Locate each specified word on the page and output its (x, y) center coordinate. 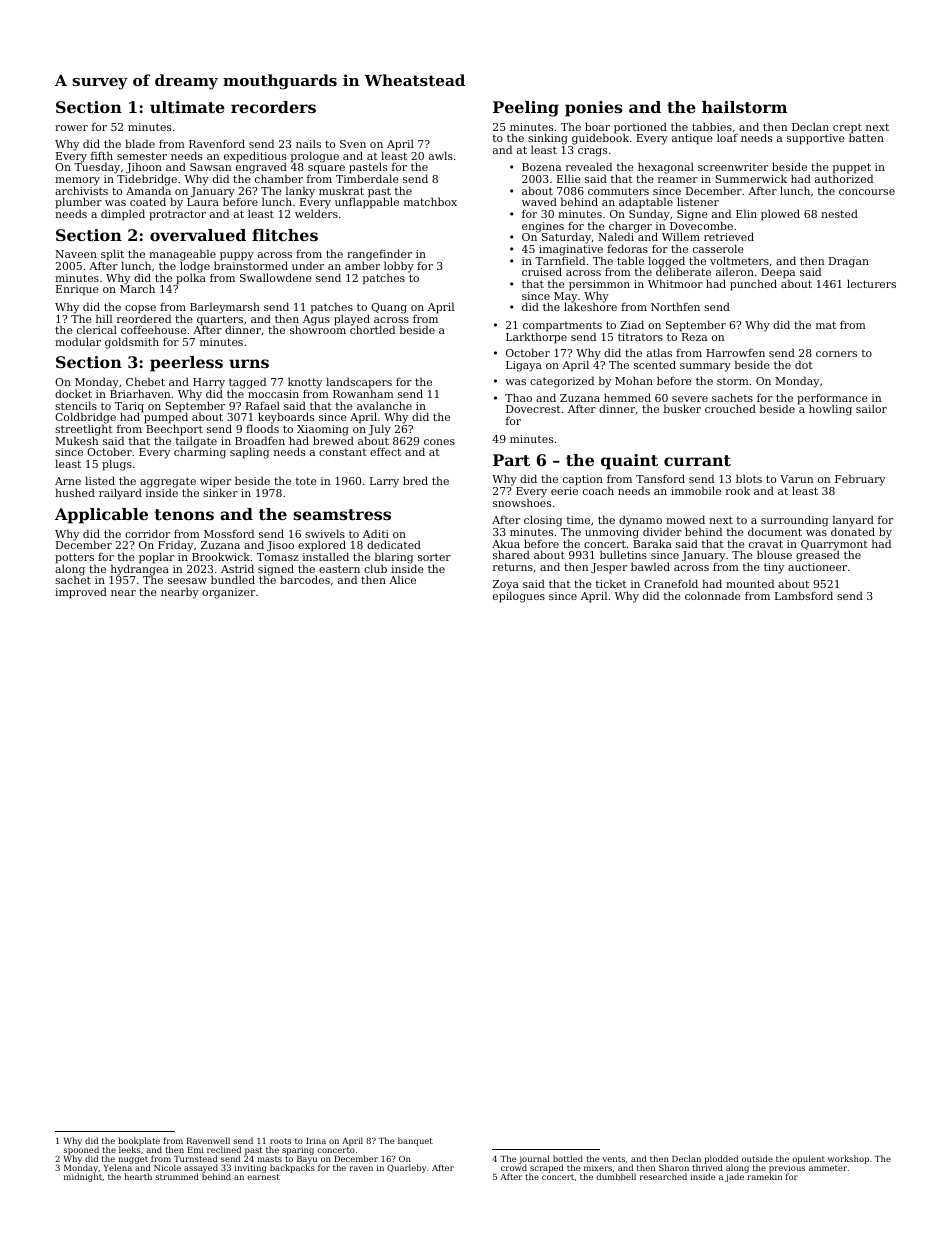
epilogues (519, 597)
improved (81, 593)
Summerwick (751, 178)
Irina (316, 1141)
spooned (81, 1151)
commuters (618, 191)
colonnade (713, 595)
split (112, 255)
